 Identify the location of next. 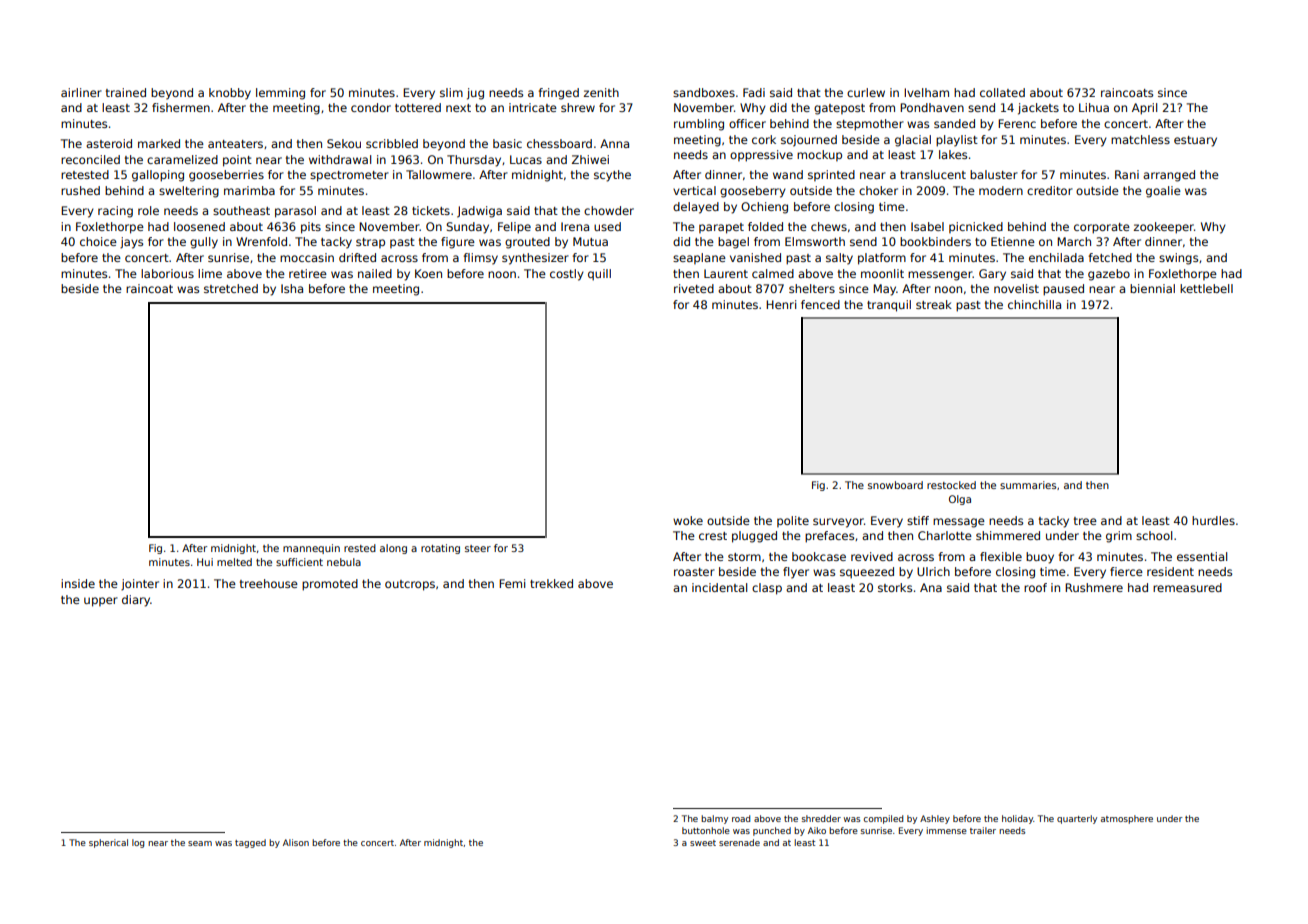
(458, 108).
